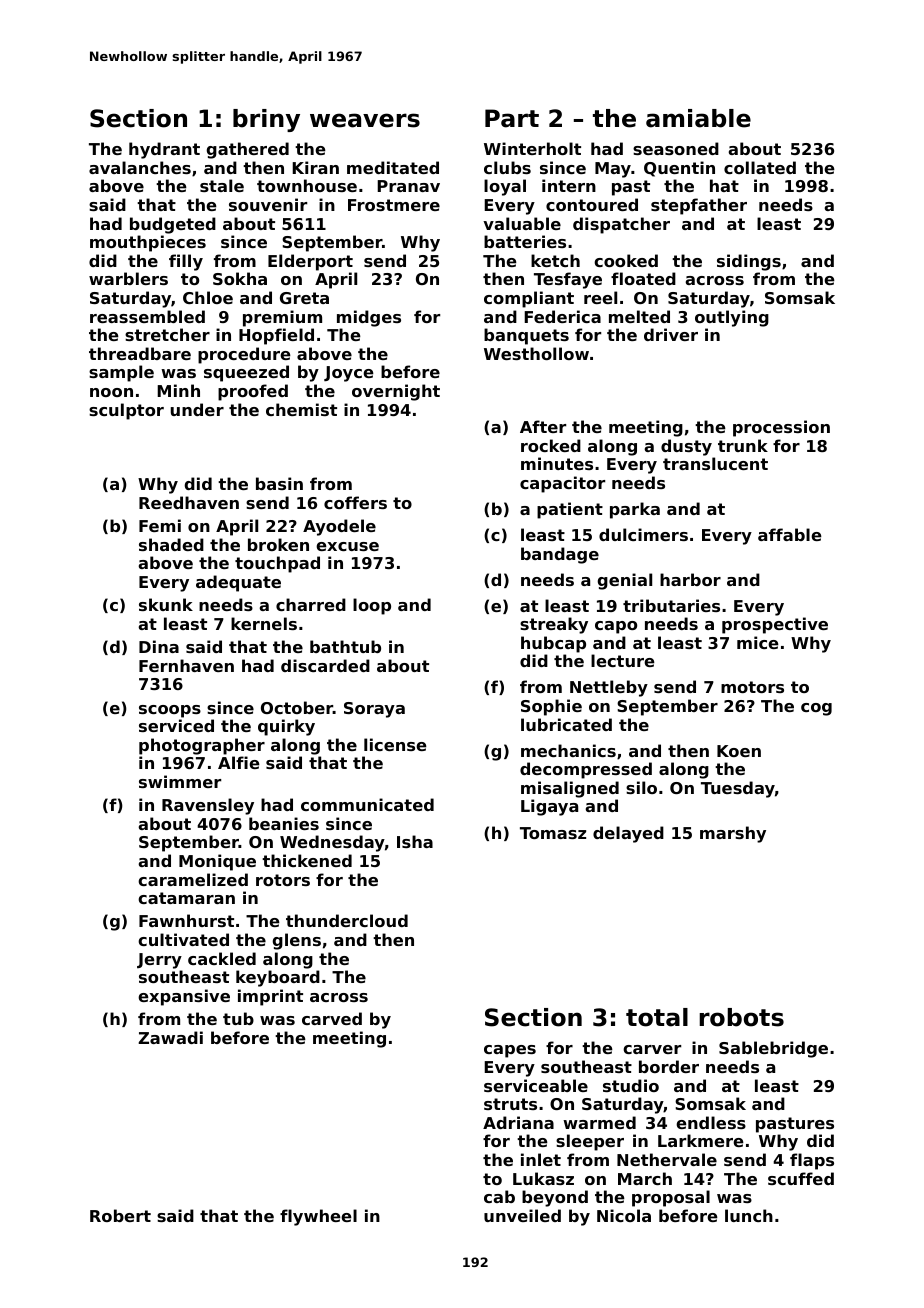 The image size is (924, 1308). I want to click on shaded, so click(171, 544).
